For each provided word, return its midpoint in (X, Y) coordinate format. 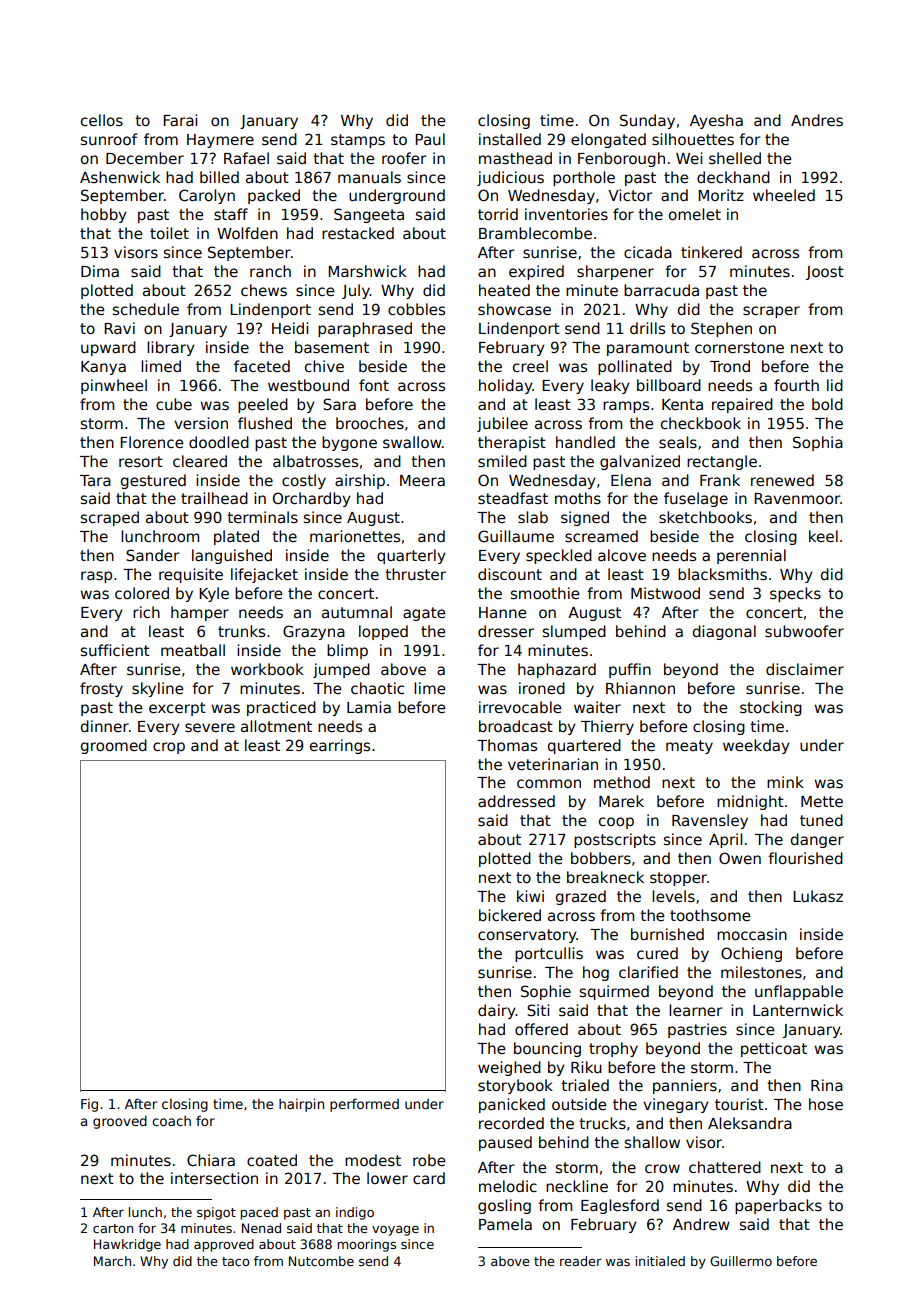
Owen (740, 858)
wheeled (784, 195)
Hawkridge (127, 1245)
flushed (265, 423)
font (374, 385)
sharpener (615, 272)
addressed (516, 801)
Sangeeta (369, 215)
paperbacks (778, 1206)
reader (581, 1261)
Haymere (220, 141)
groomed (114, 746)
